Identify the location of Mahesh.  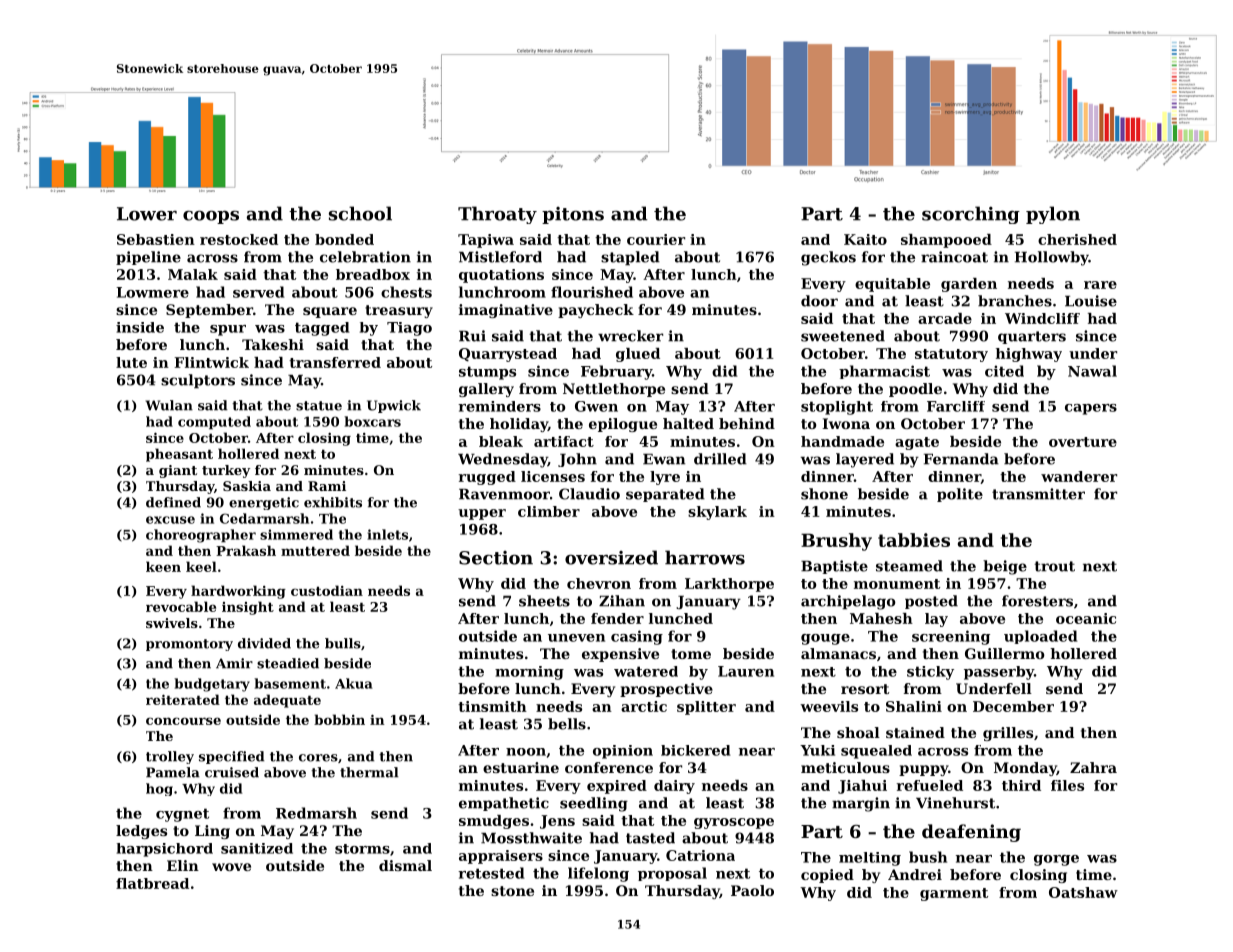
(881, 618).
